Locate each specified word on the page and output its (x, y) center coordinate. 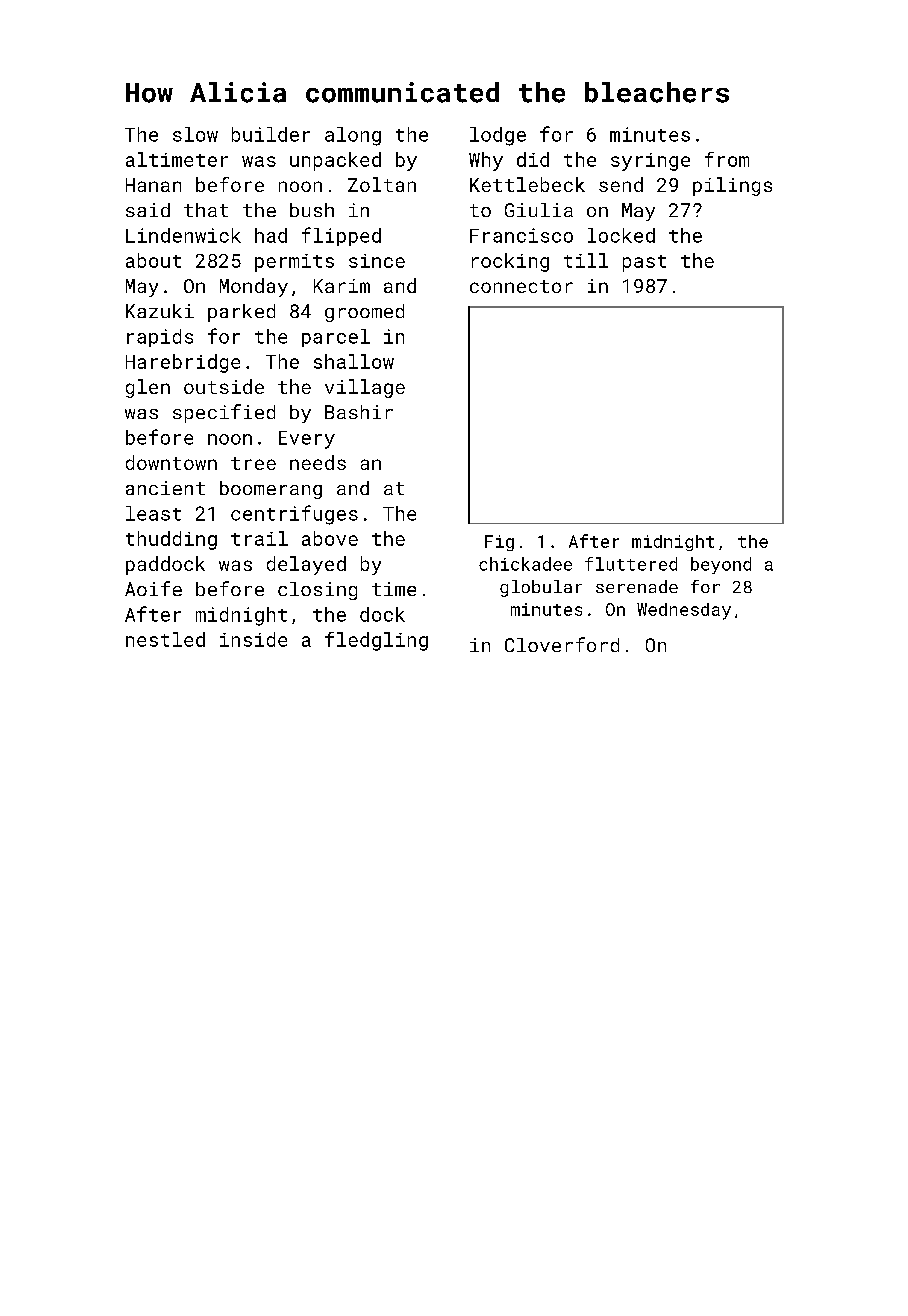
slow (195, 134)
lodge (498, 136)
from (727, 159)
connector (521, 286)
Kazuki (160, 311)
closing (317, 591)
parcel (336, 338)
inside (253, 639)
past (644, 263)
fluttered (631, 564)
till (586, 260)
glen (148, 388)
